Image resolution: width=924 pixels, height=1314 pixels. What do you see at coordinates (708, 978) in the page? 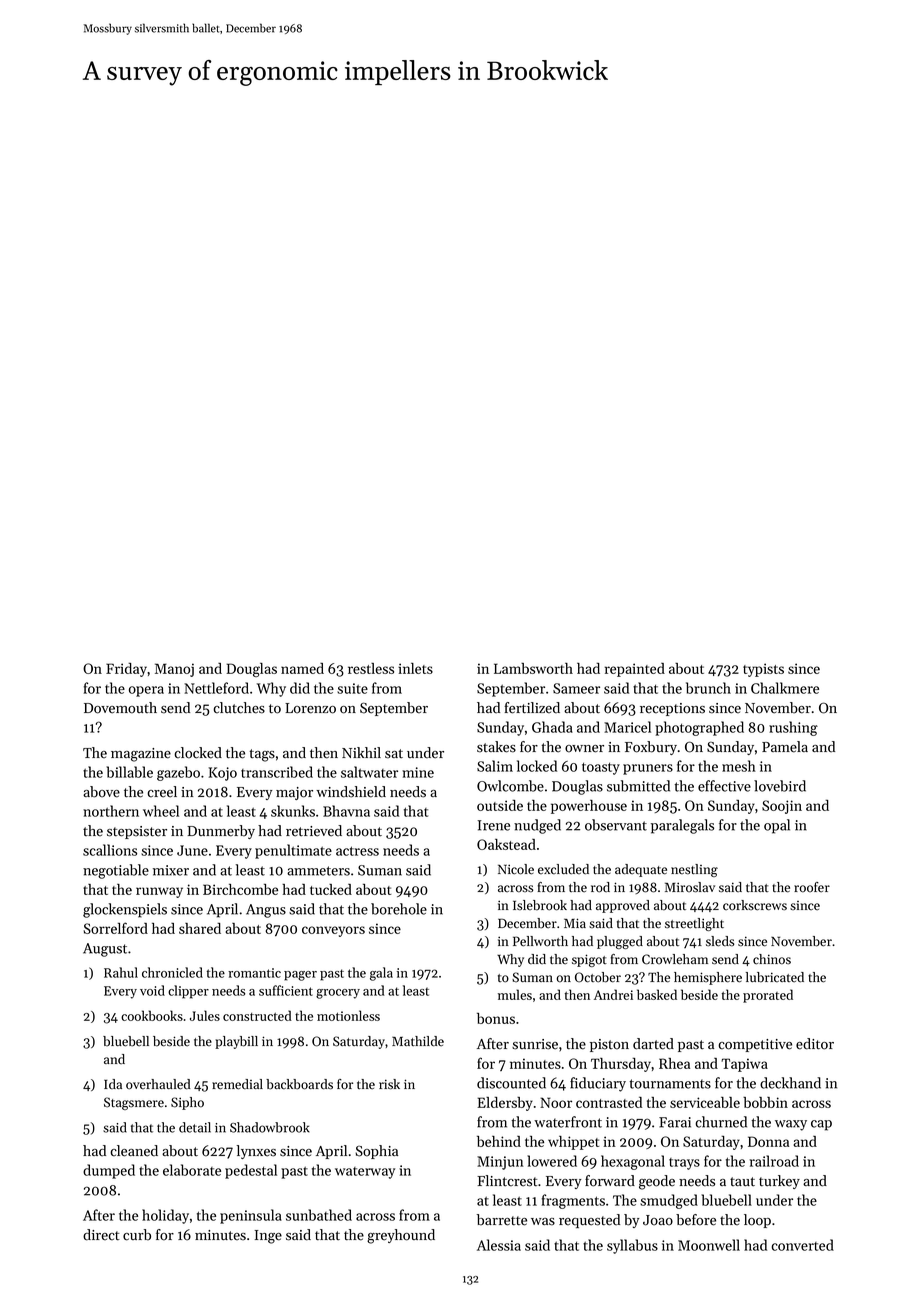
I see `hemisphere` at bounding box center [708, 978].
